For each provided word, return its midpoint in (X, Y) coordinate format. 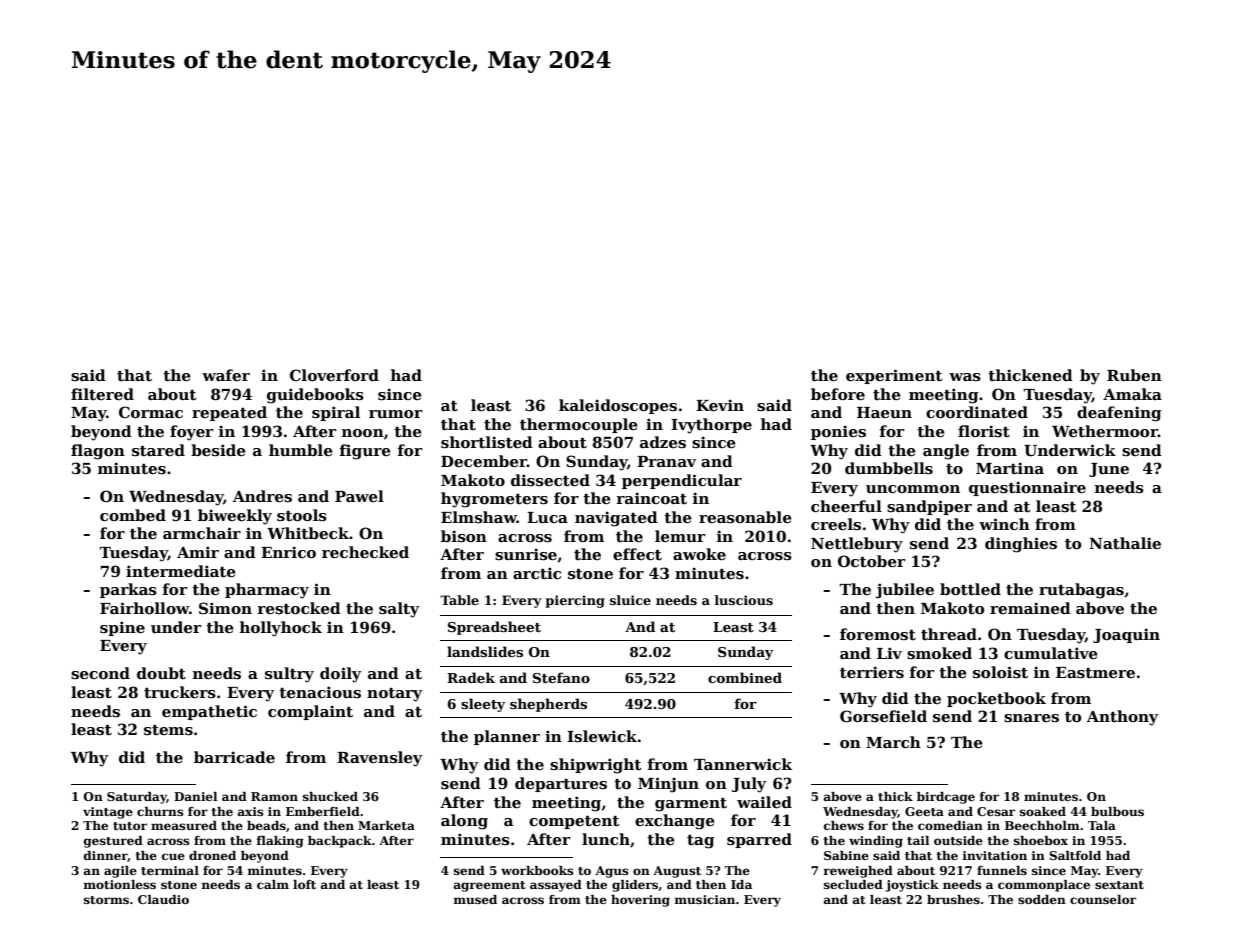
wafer (226, 375)
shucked (330, 796)
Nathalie (1125, 543)
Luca (547, 517)
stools (302, 515)
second (100, 673)
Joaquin (1126, 635)
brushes (953, 899)
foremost (878, 634)
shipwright (596, 766)
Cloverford (334, 375)
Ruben (1134, 375)
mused (475, 899)
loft (304, 884)
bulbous (1117, 811)
